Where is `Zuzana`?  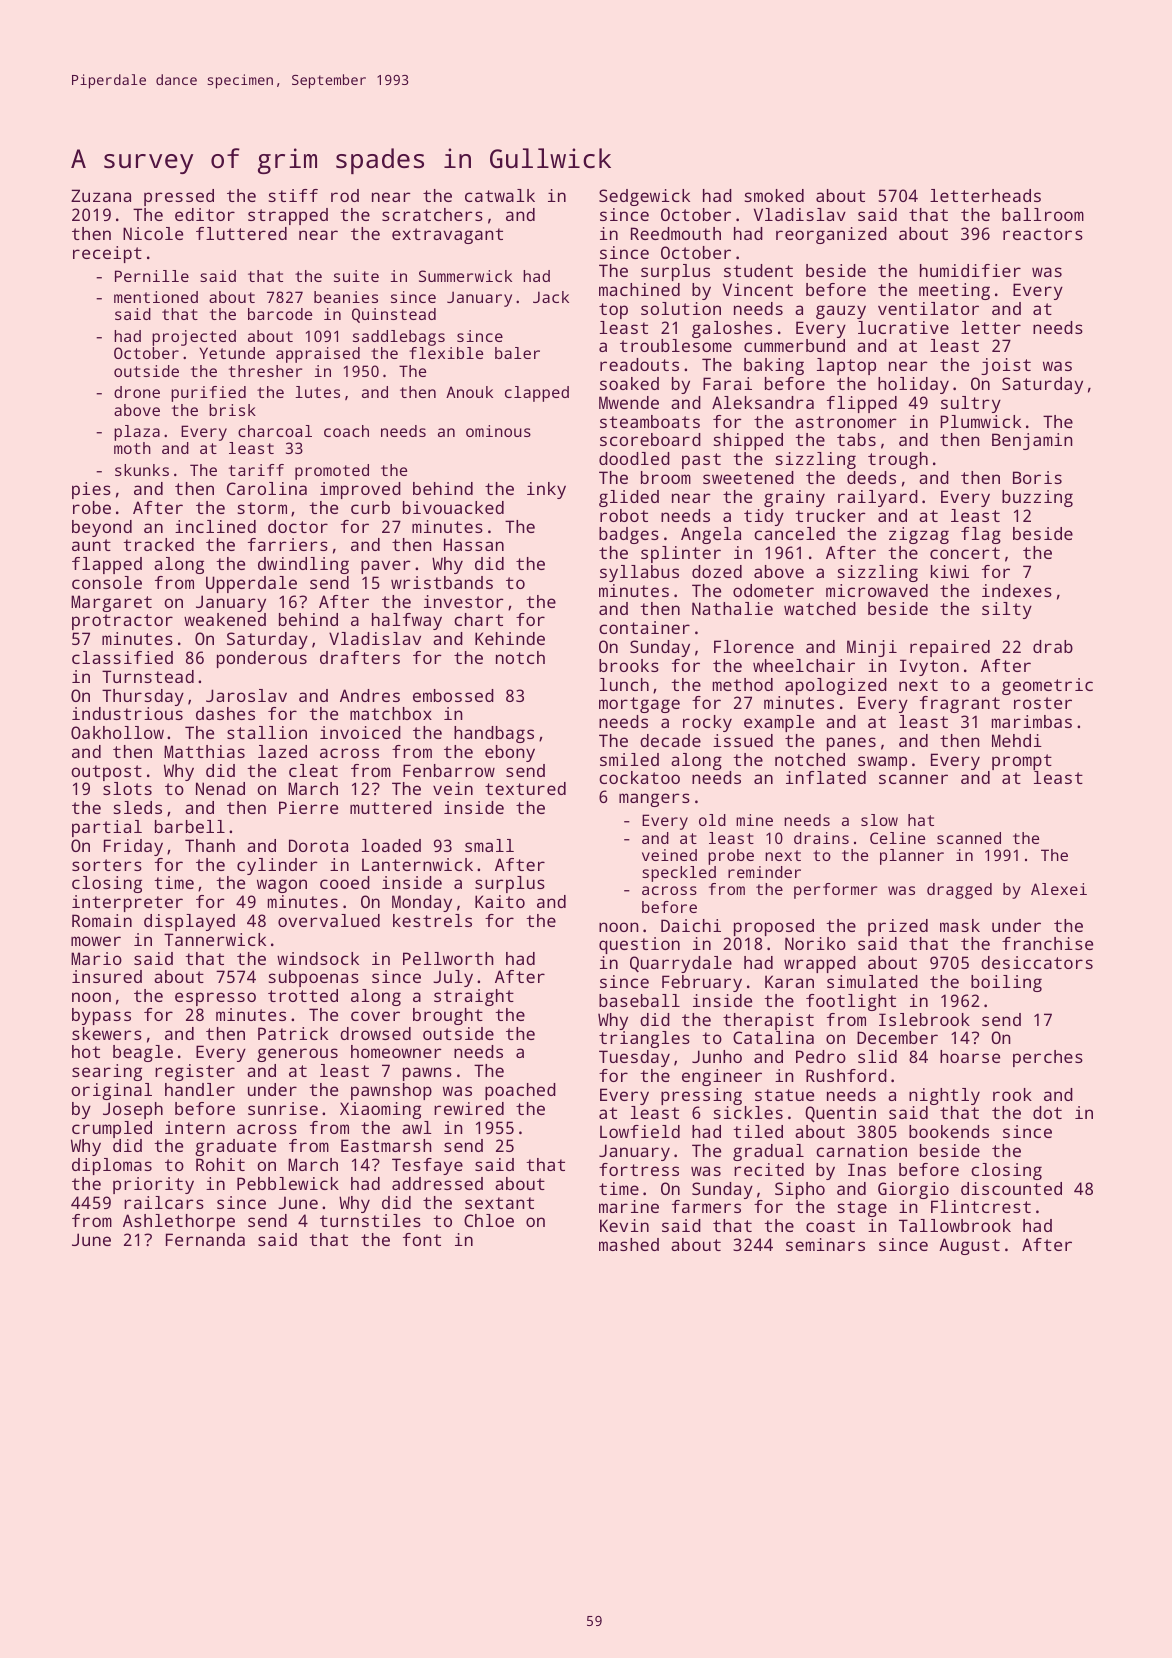
Zuzana is located at coordinates (101, 195).
